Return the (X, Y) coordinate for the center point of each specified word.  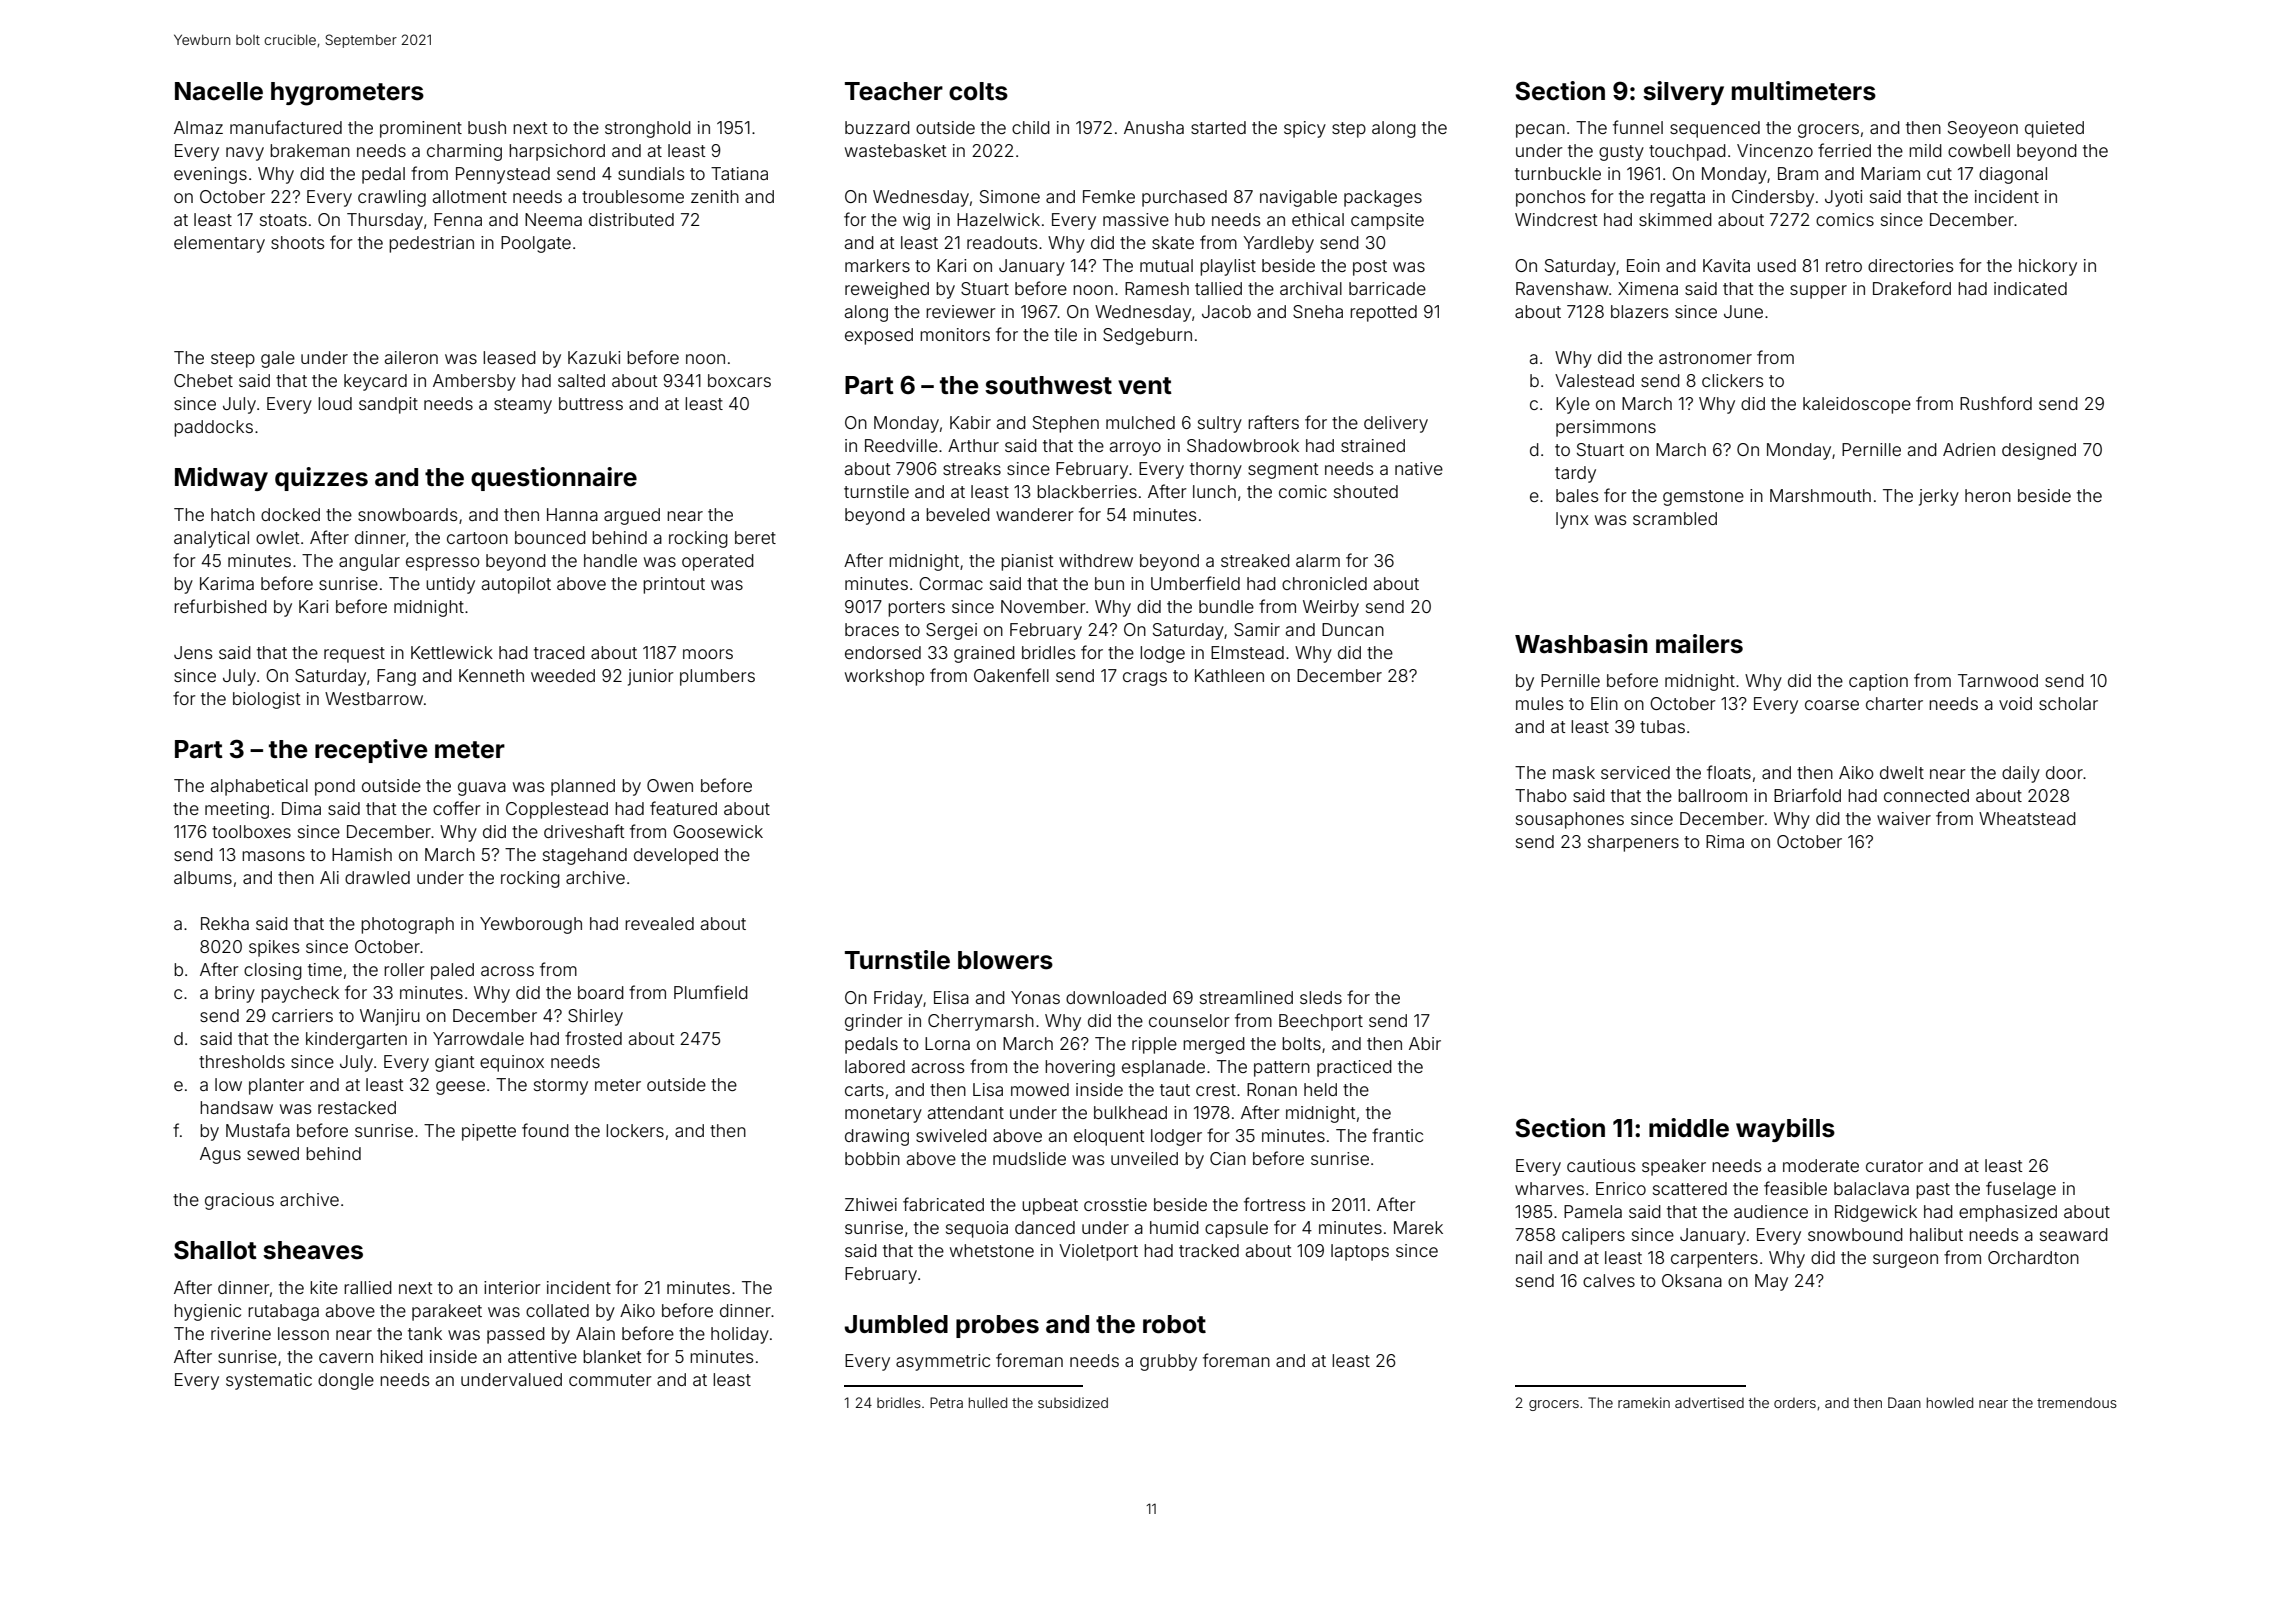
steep (233, 360)
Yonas (1035, 997)
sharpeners (1633, 843)
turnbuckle (1558, 173)
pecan (1540, 131)
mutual (1166, 265)
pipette (489, 1132)
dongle (346, 1381)
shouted (1366, 491)
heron (1988, 495)
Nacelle (219, 91)
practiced (1354, 1068)
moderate (1821, 1165)
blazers (1639, 311)
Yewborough (531, 925)
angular (369, 562)
